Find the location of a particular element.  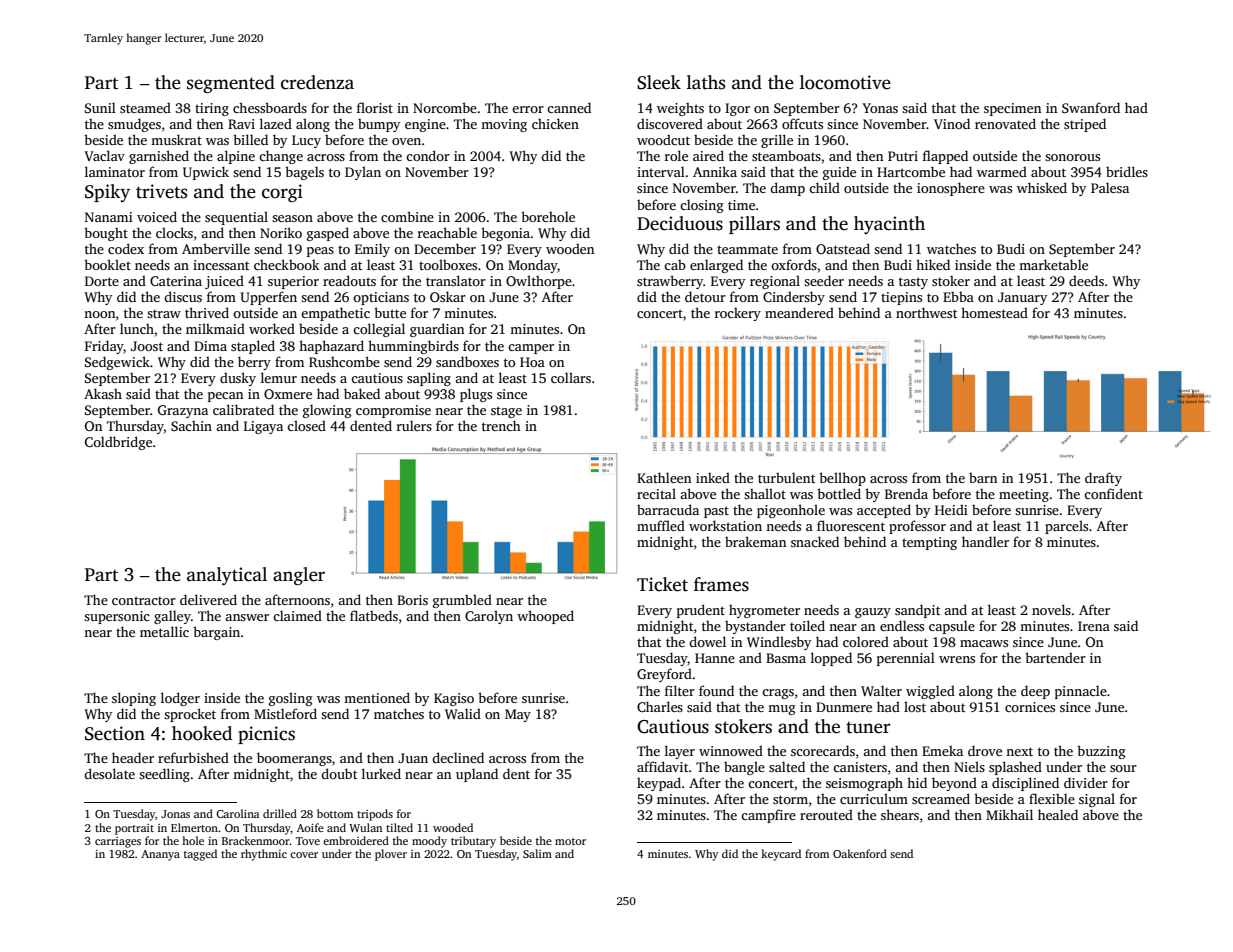

Irena is located at coordinates (1094, 626).
